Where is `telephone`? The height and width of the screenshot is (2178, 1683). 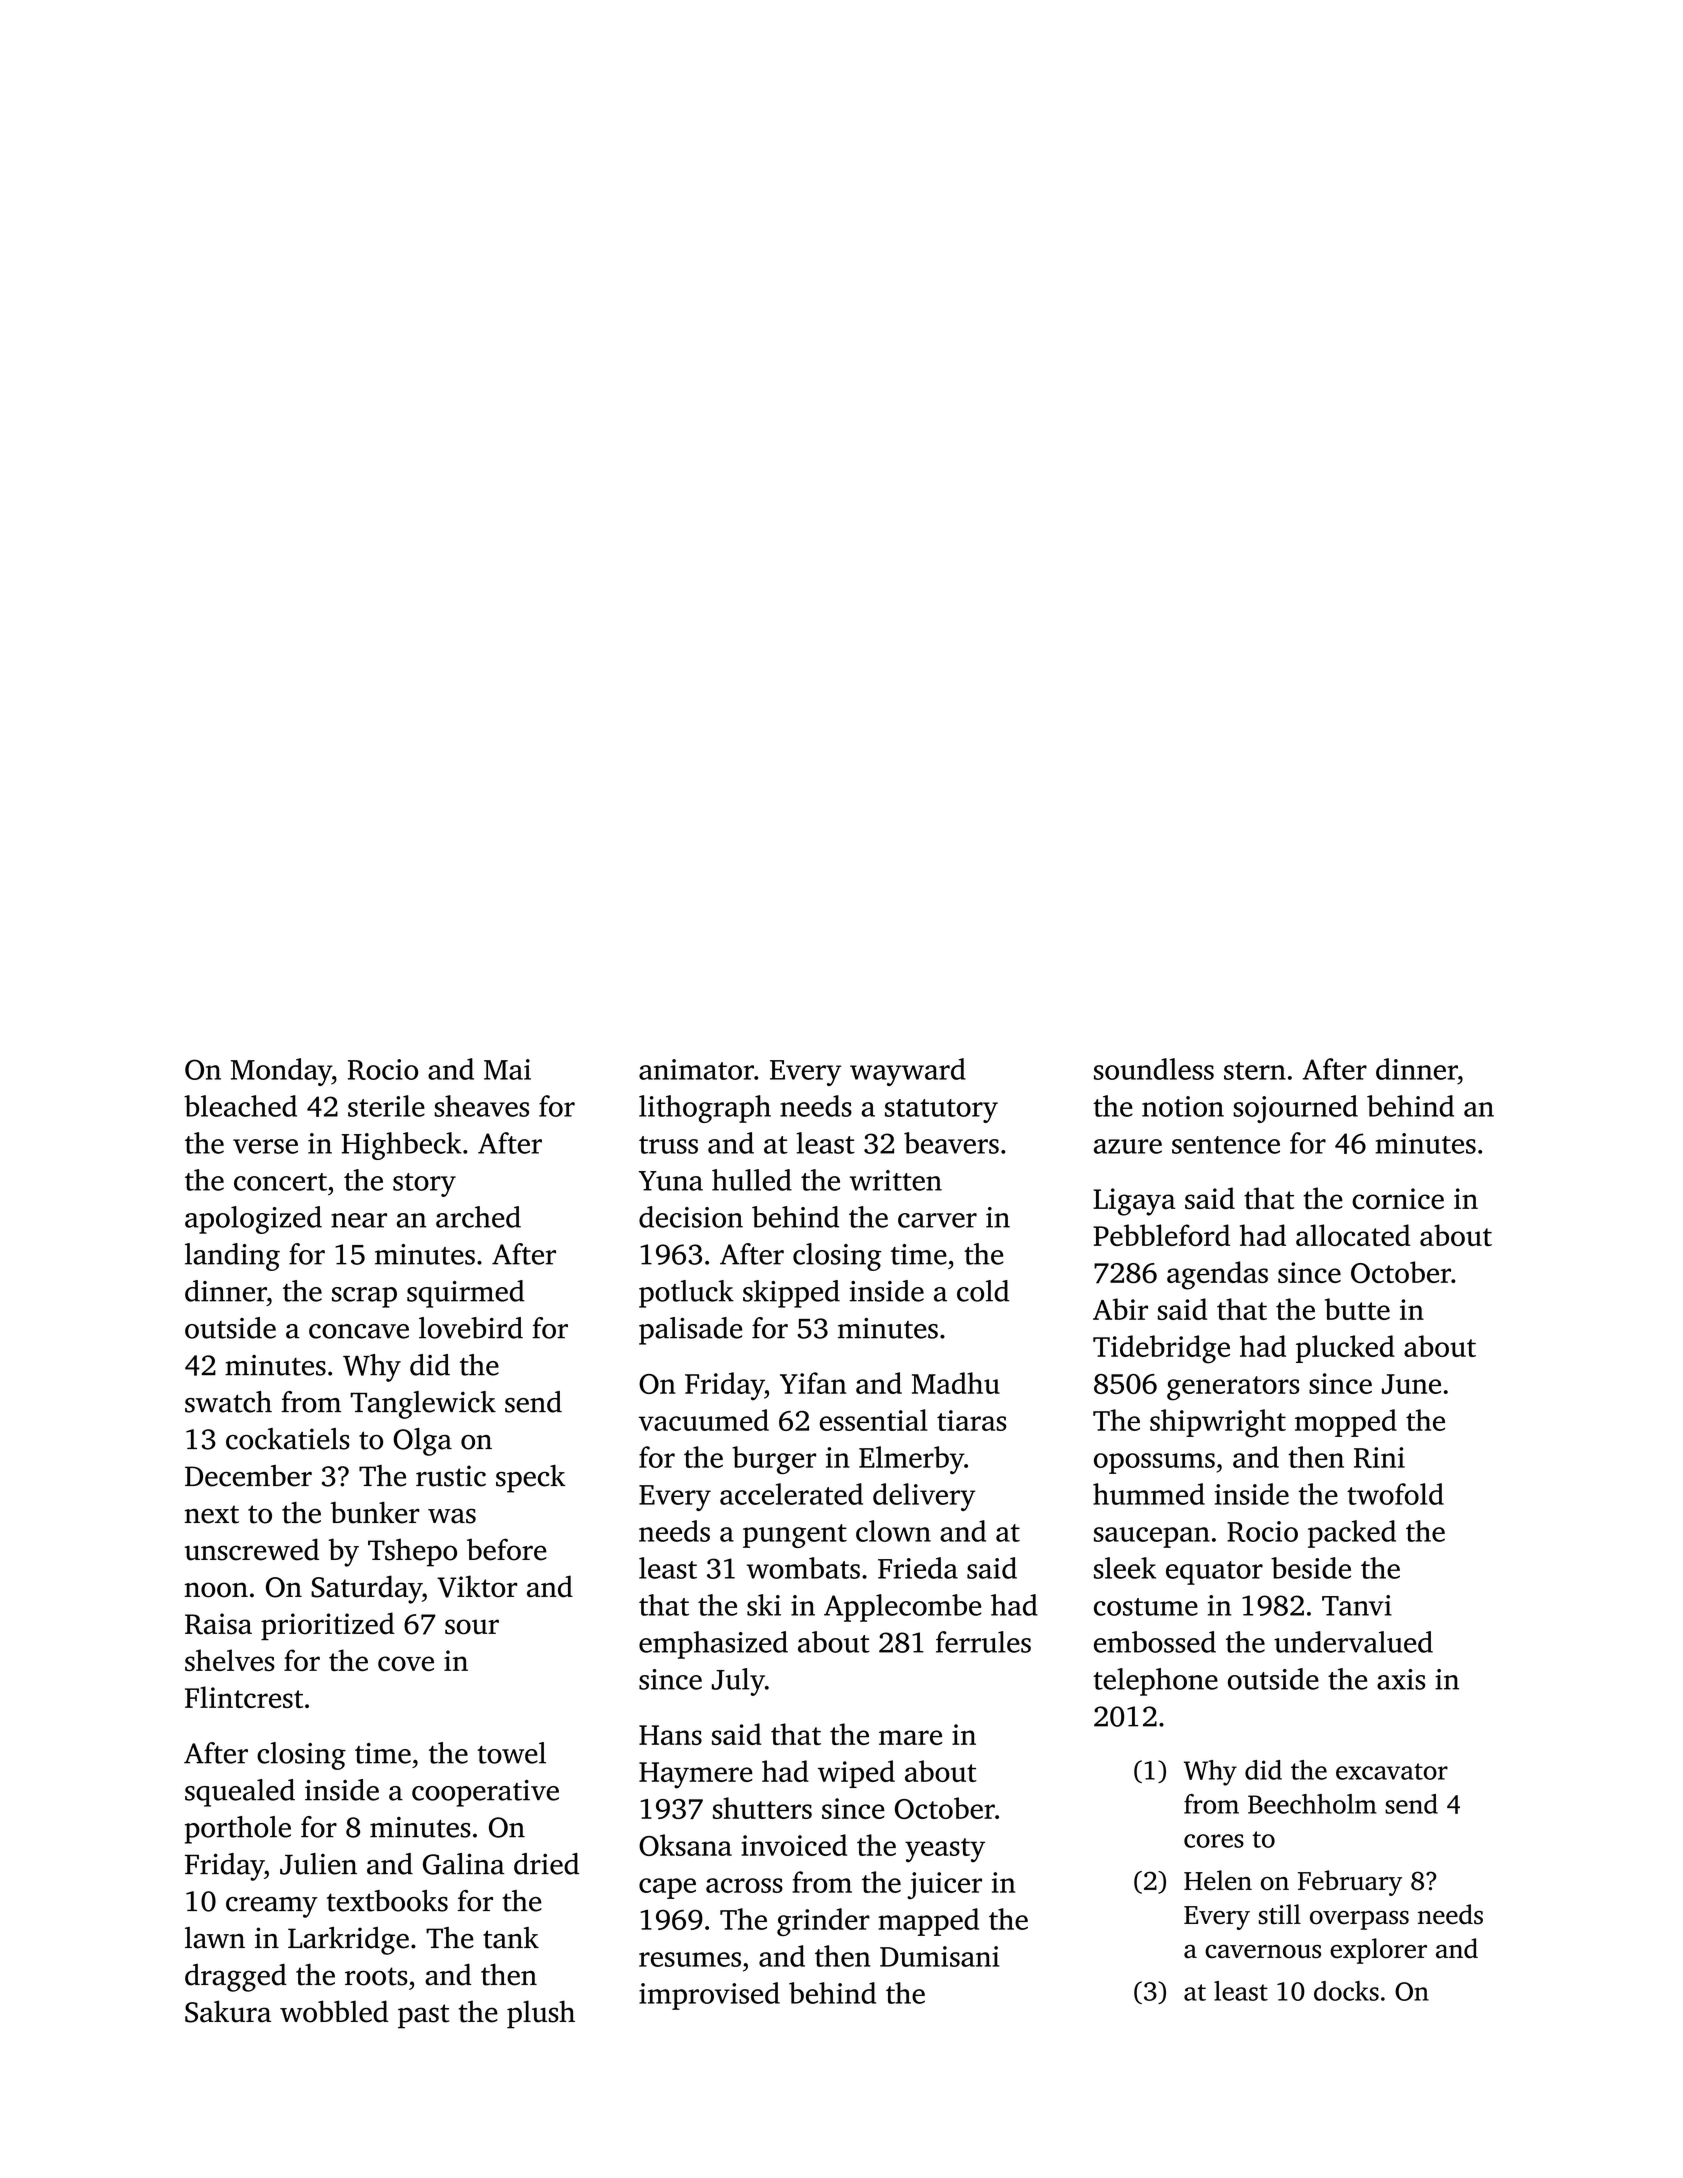 telephone is located at coordinates (1155, 1682).
